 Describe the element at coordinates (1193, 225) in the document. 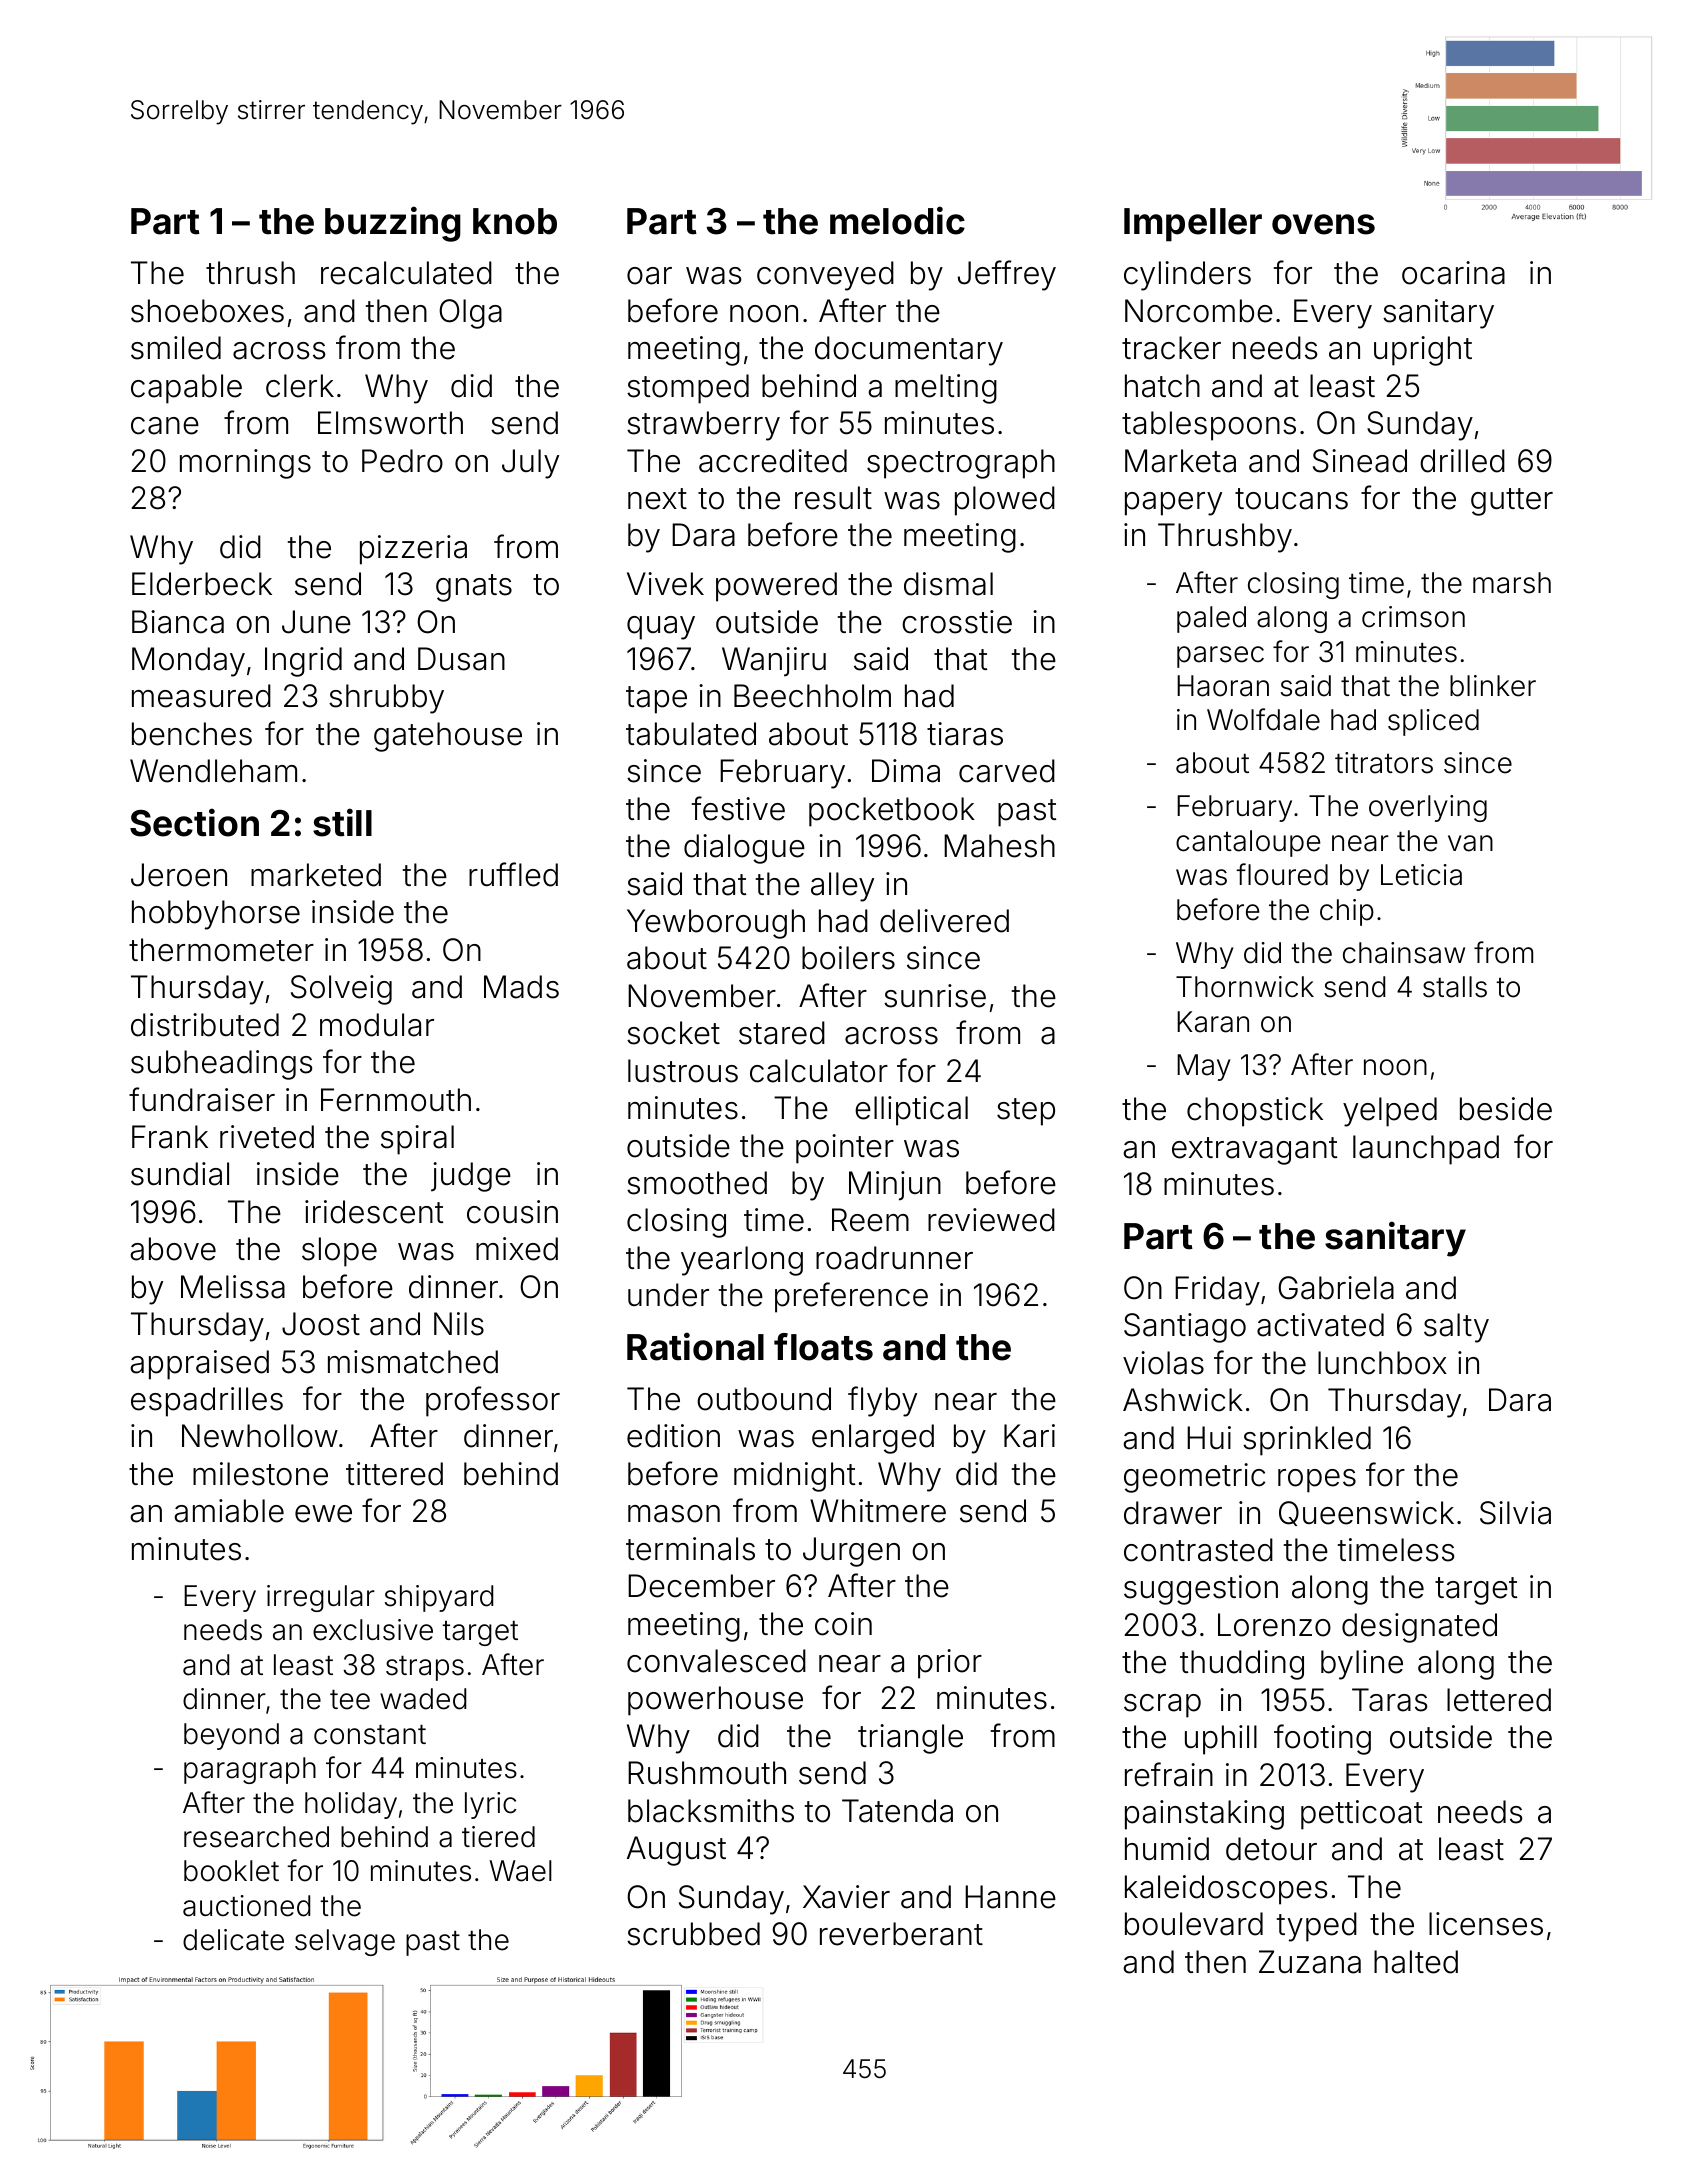

I see `Impeller` at that location.
